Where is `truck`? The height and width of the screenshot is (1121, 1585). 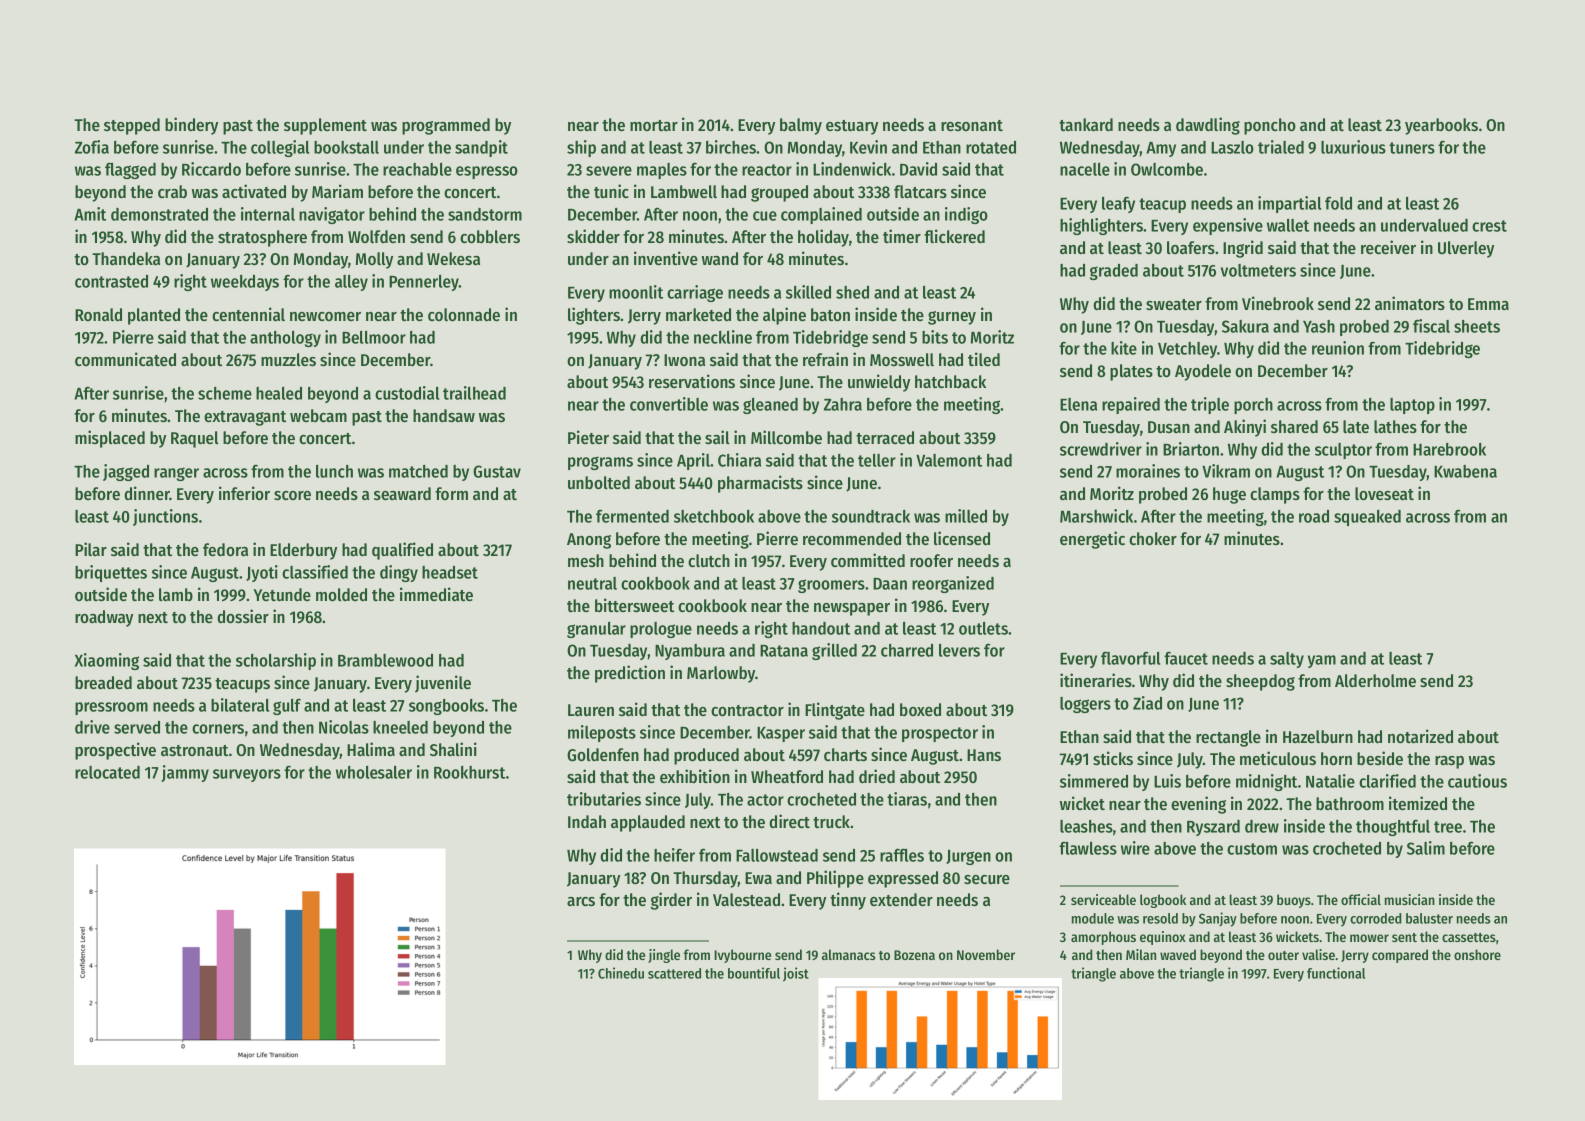 truck is located at coordinates (832, 821).
